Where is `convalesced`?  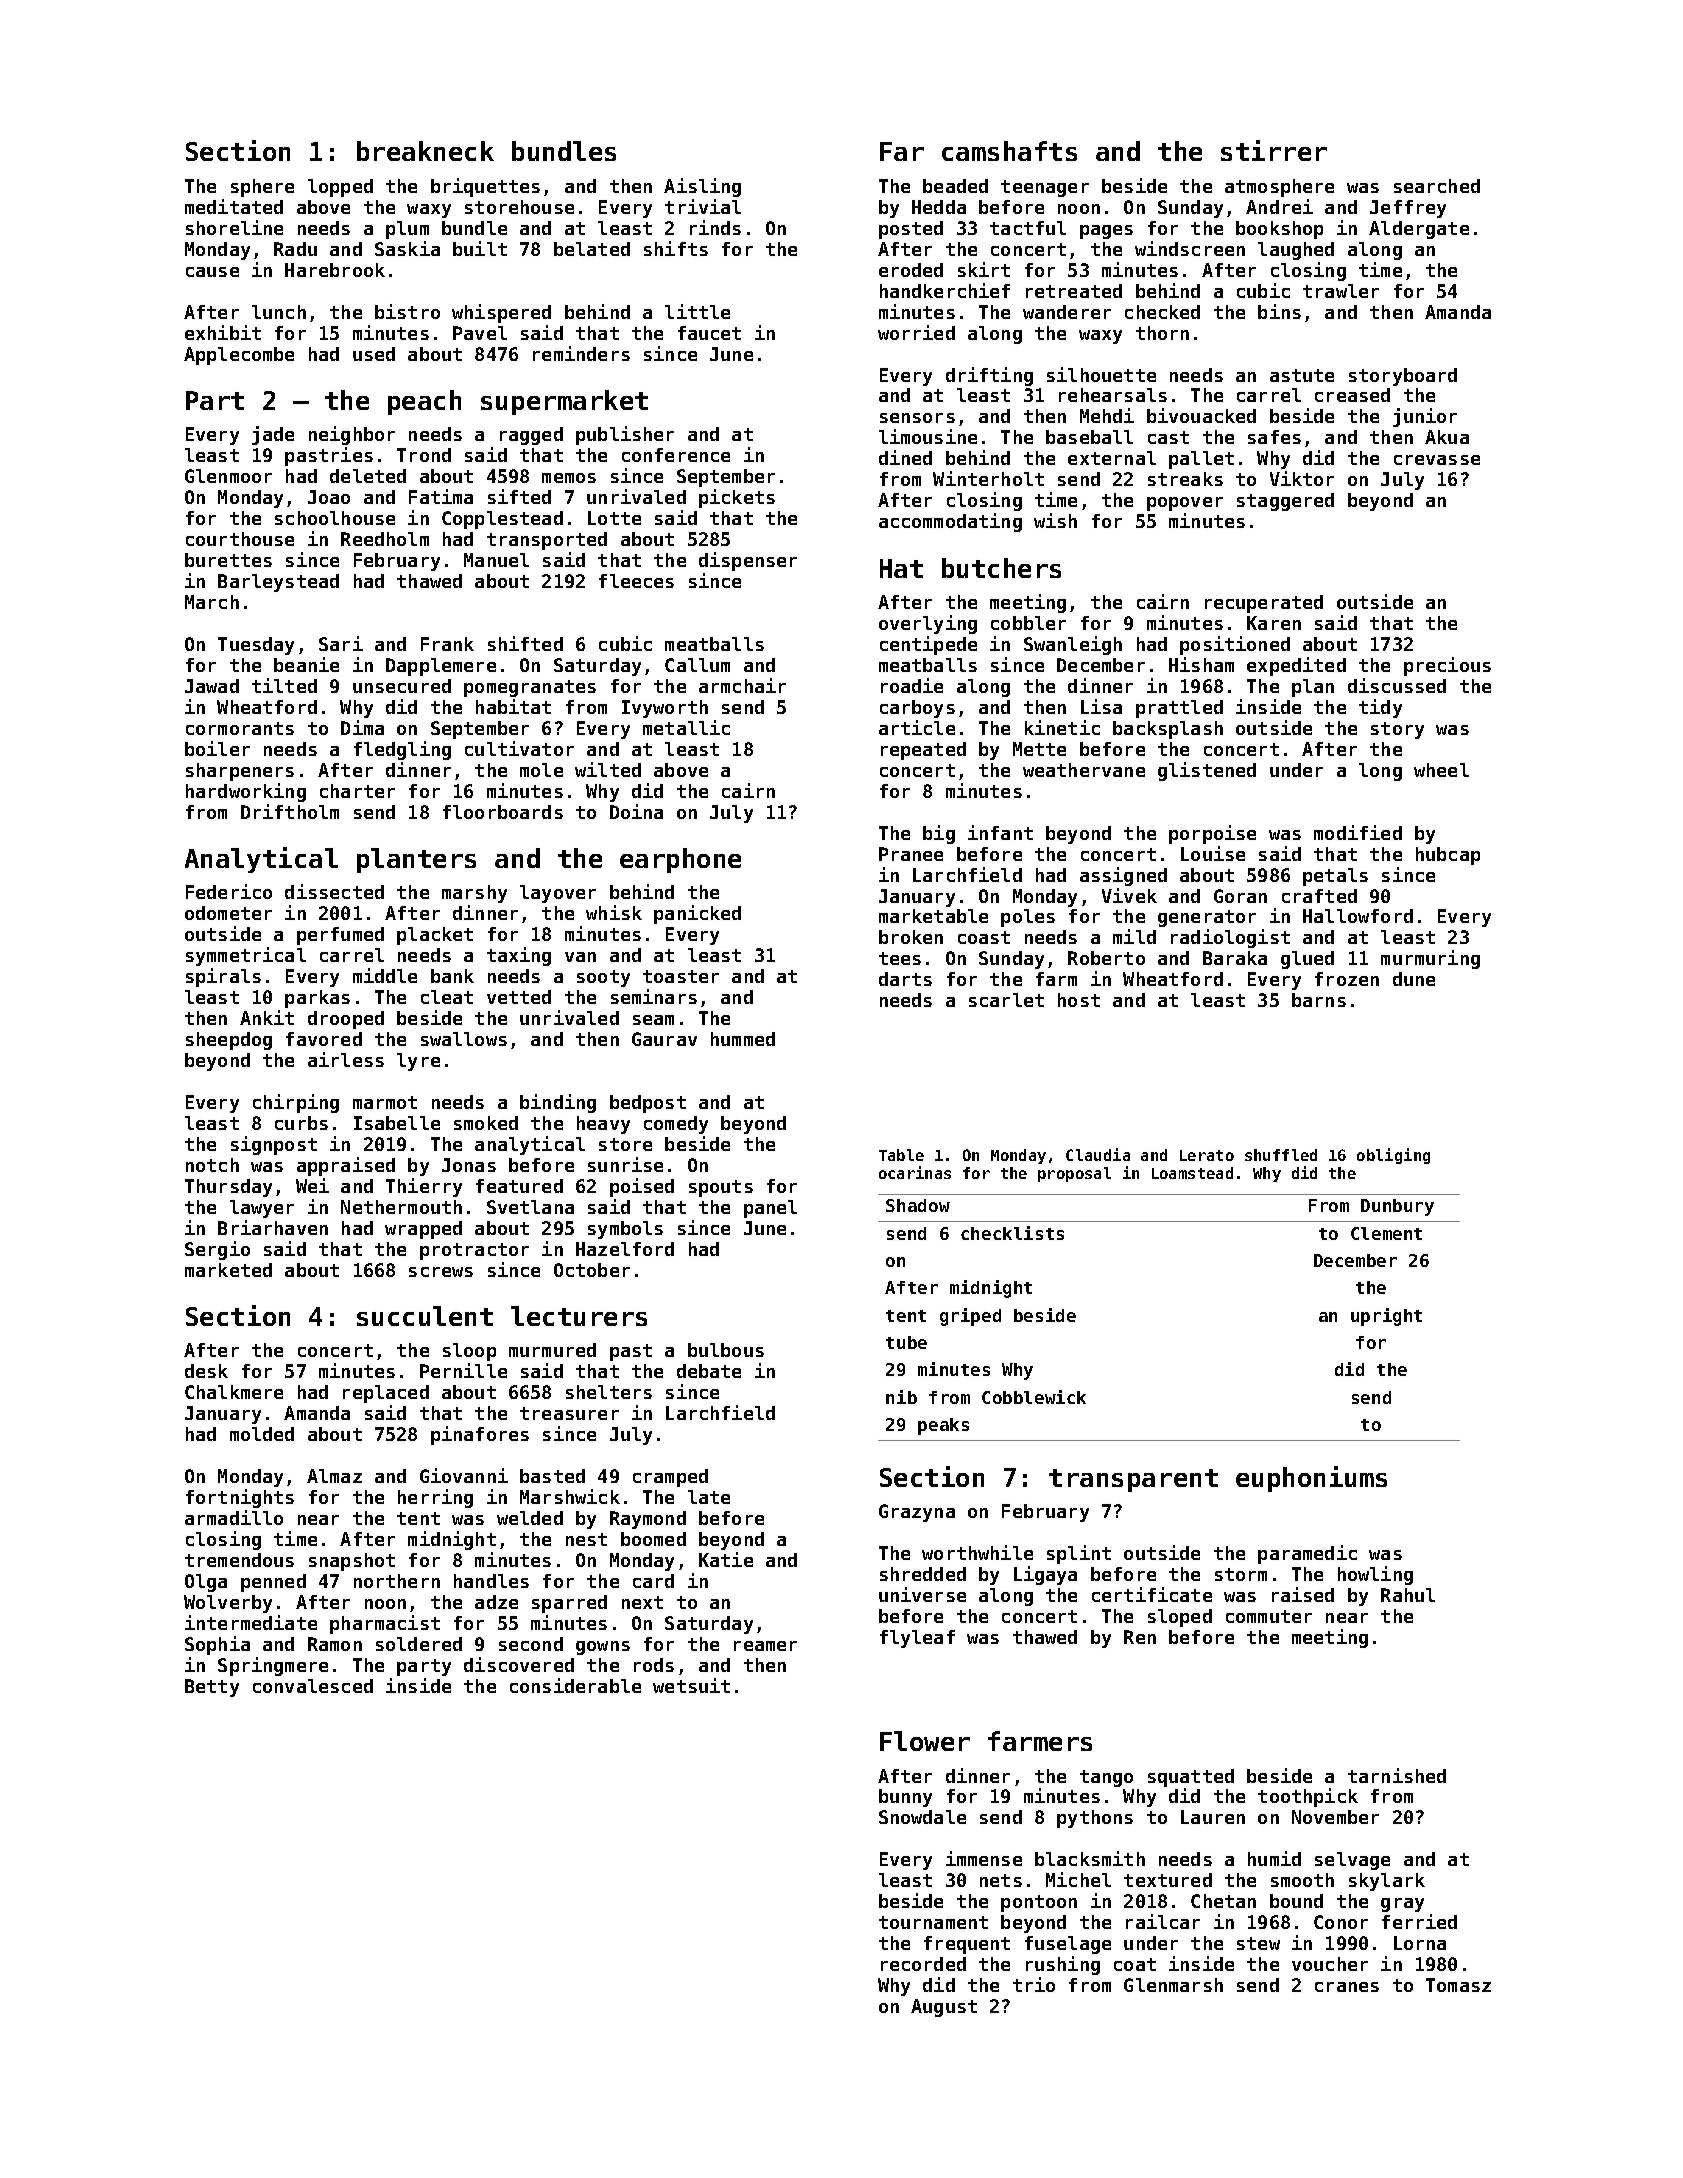
convalesced is located at coordinates (313, 1686).
